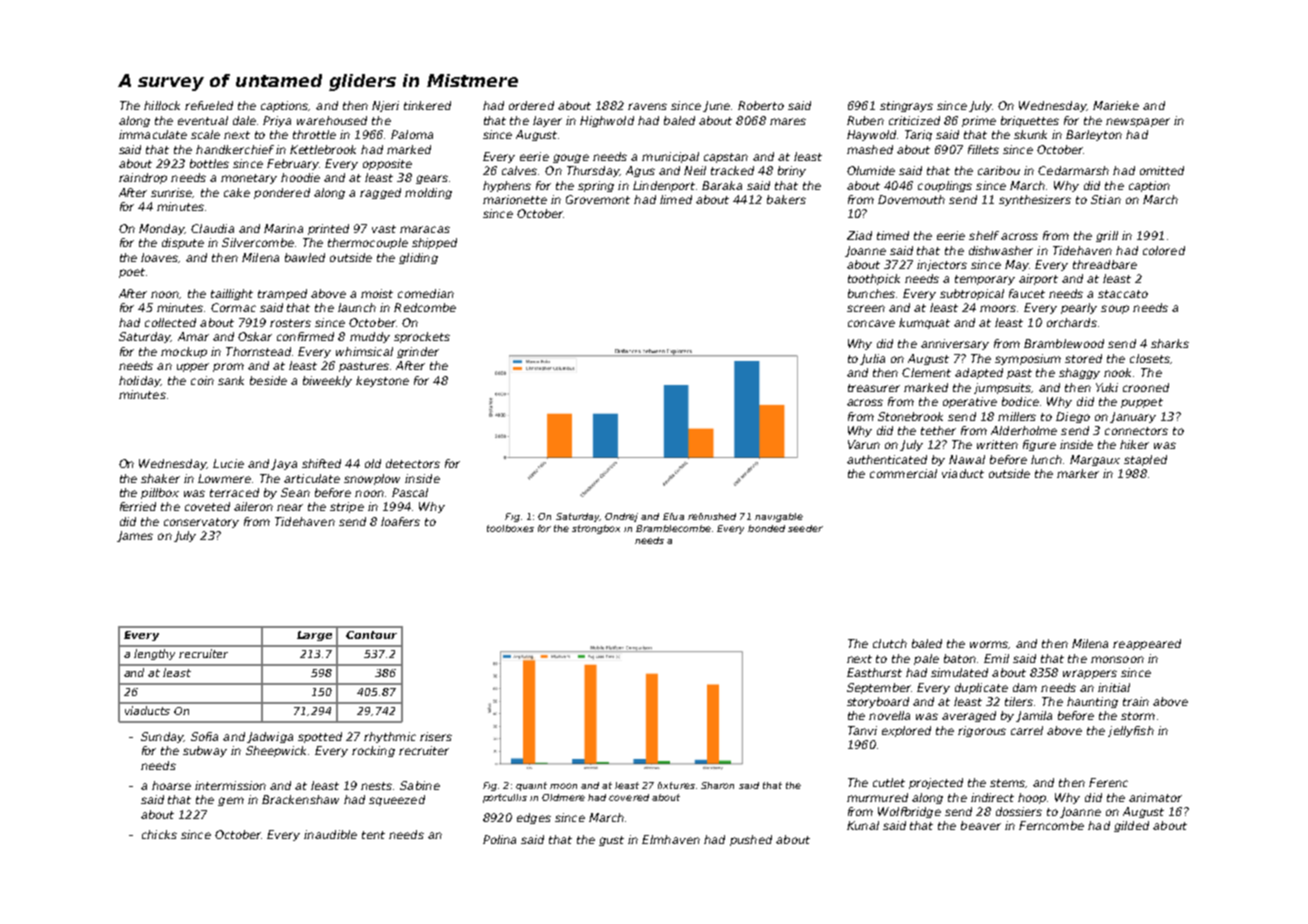  I want to click on risers, so click(436, 736).
